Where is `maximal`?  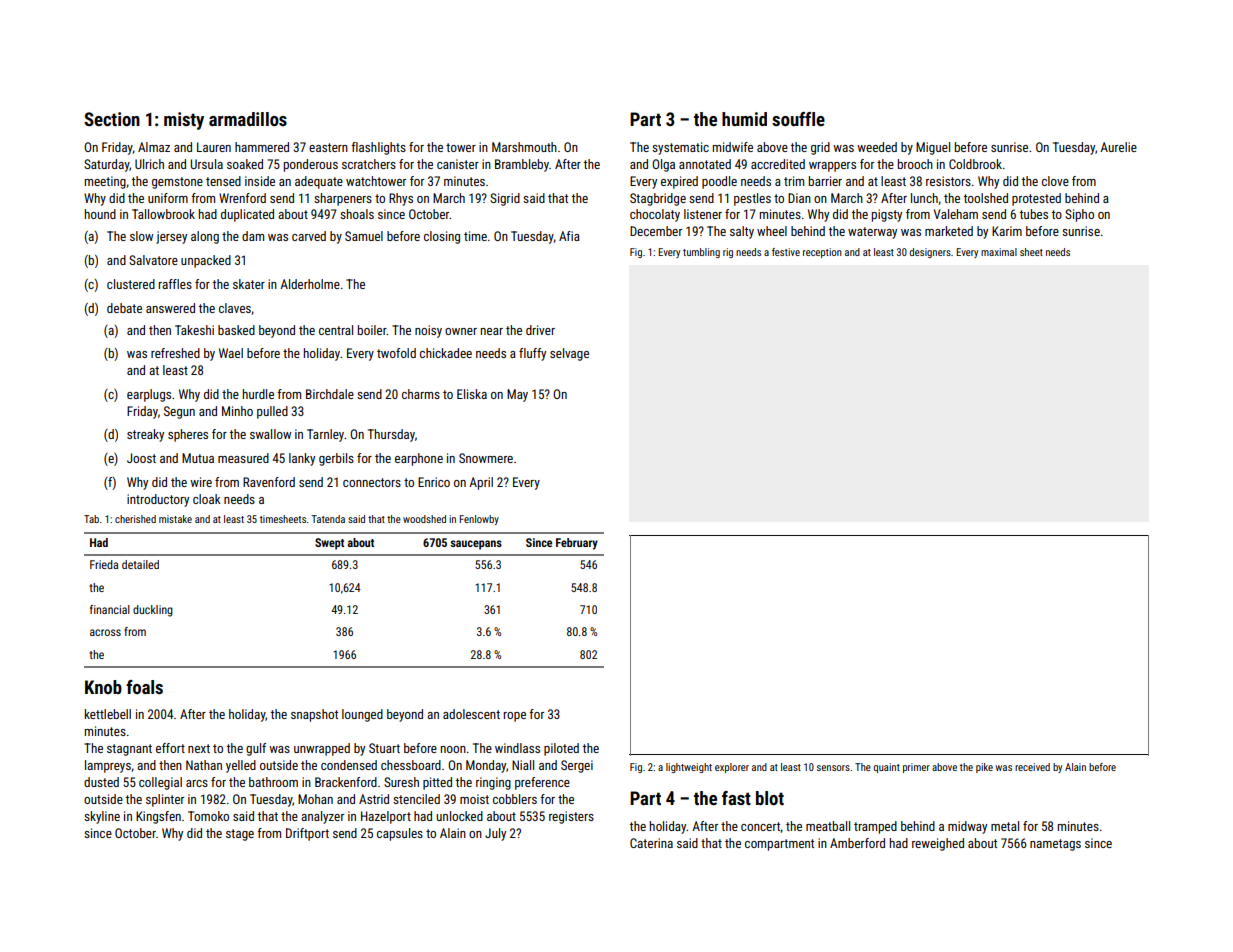 maximal is located at coordinates (999, 252).
